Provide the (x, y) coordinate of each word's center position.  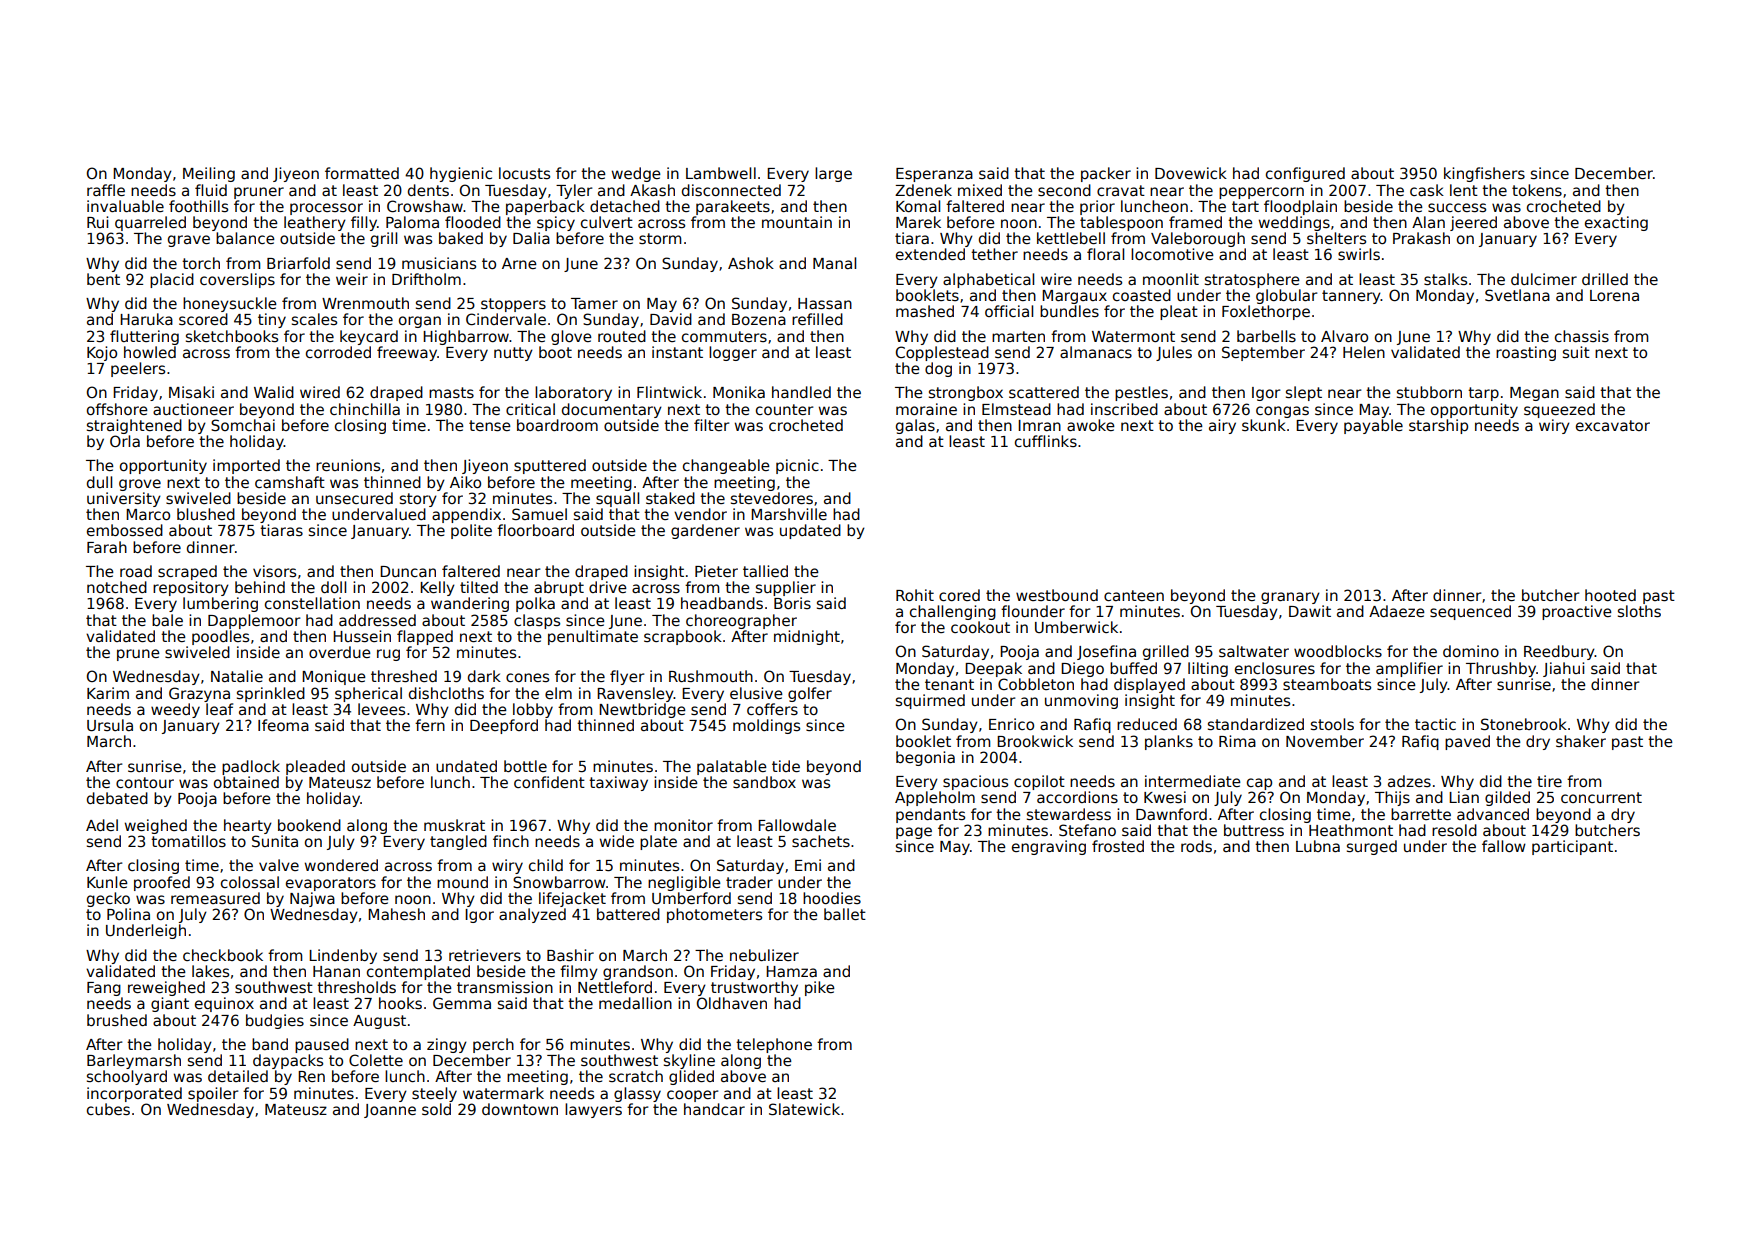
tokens (1537, 190)
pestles (1141, 393)
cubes (108, 1109)
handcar (714, 1109)
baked (461, 238)
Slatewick (804, 1109)
